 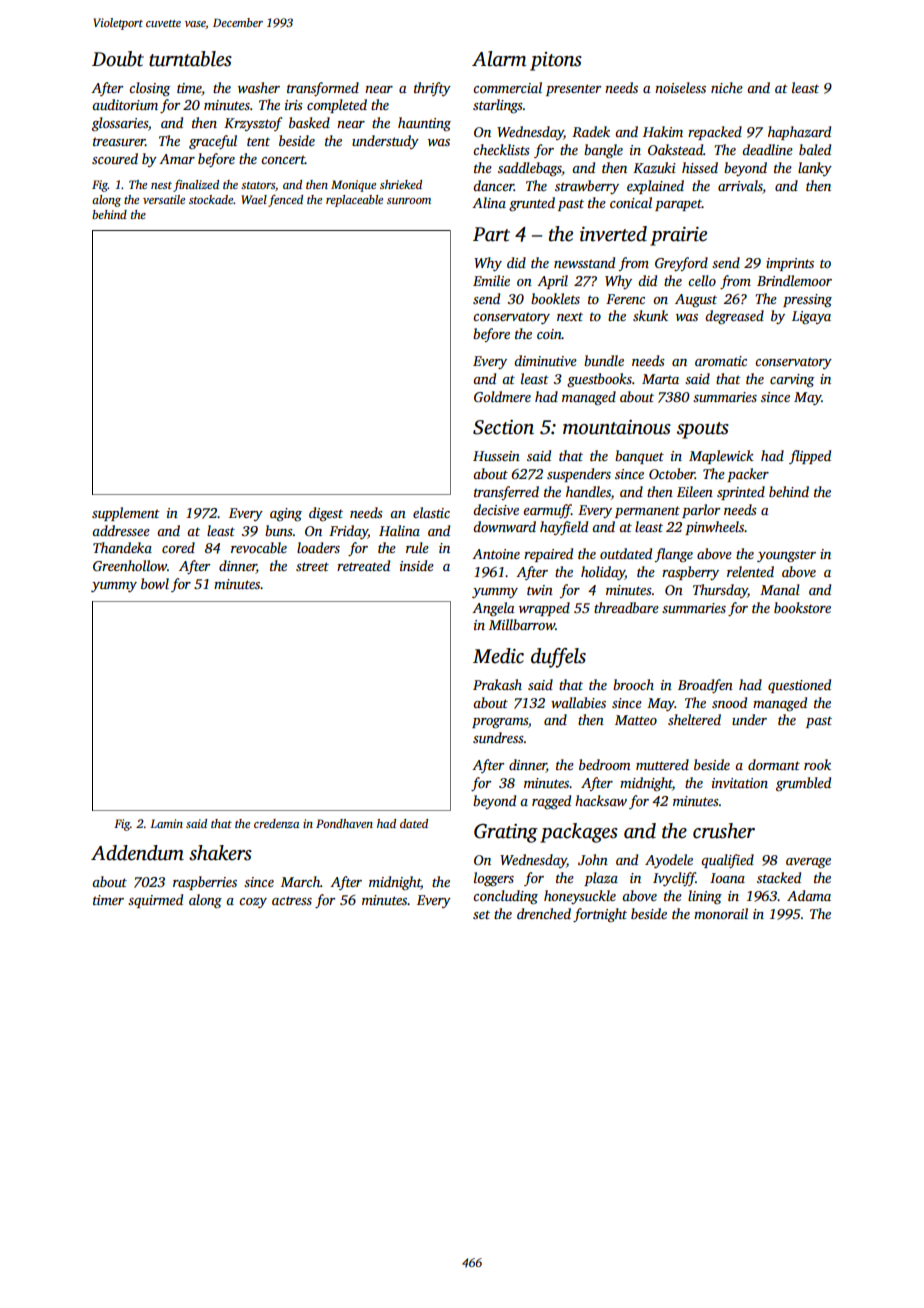 I want to click on niche, so click(x=727, y=87).
